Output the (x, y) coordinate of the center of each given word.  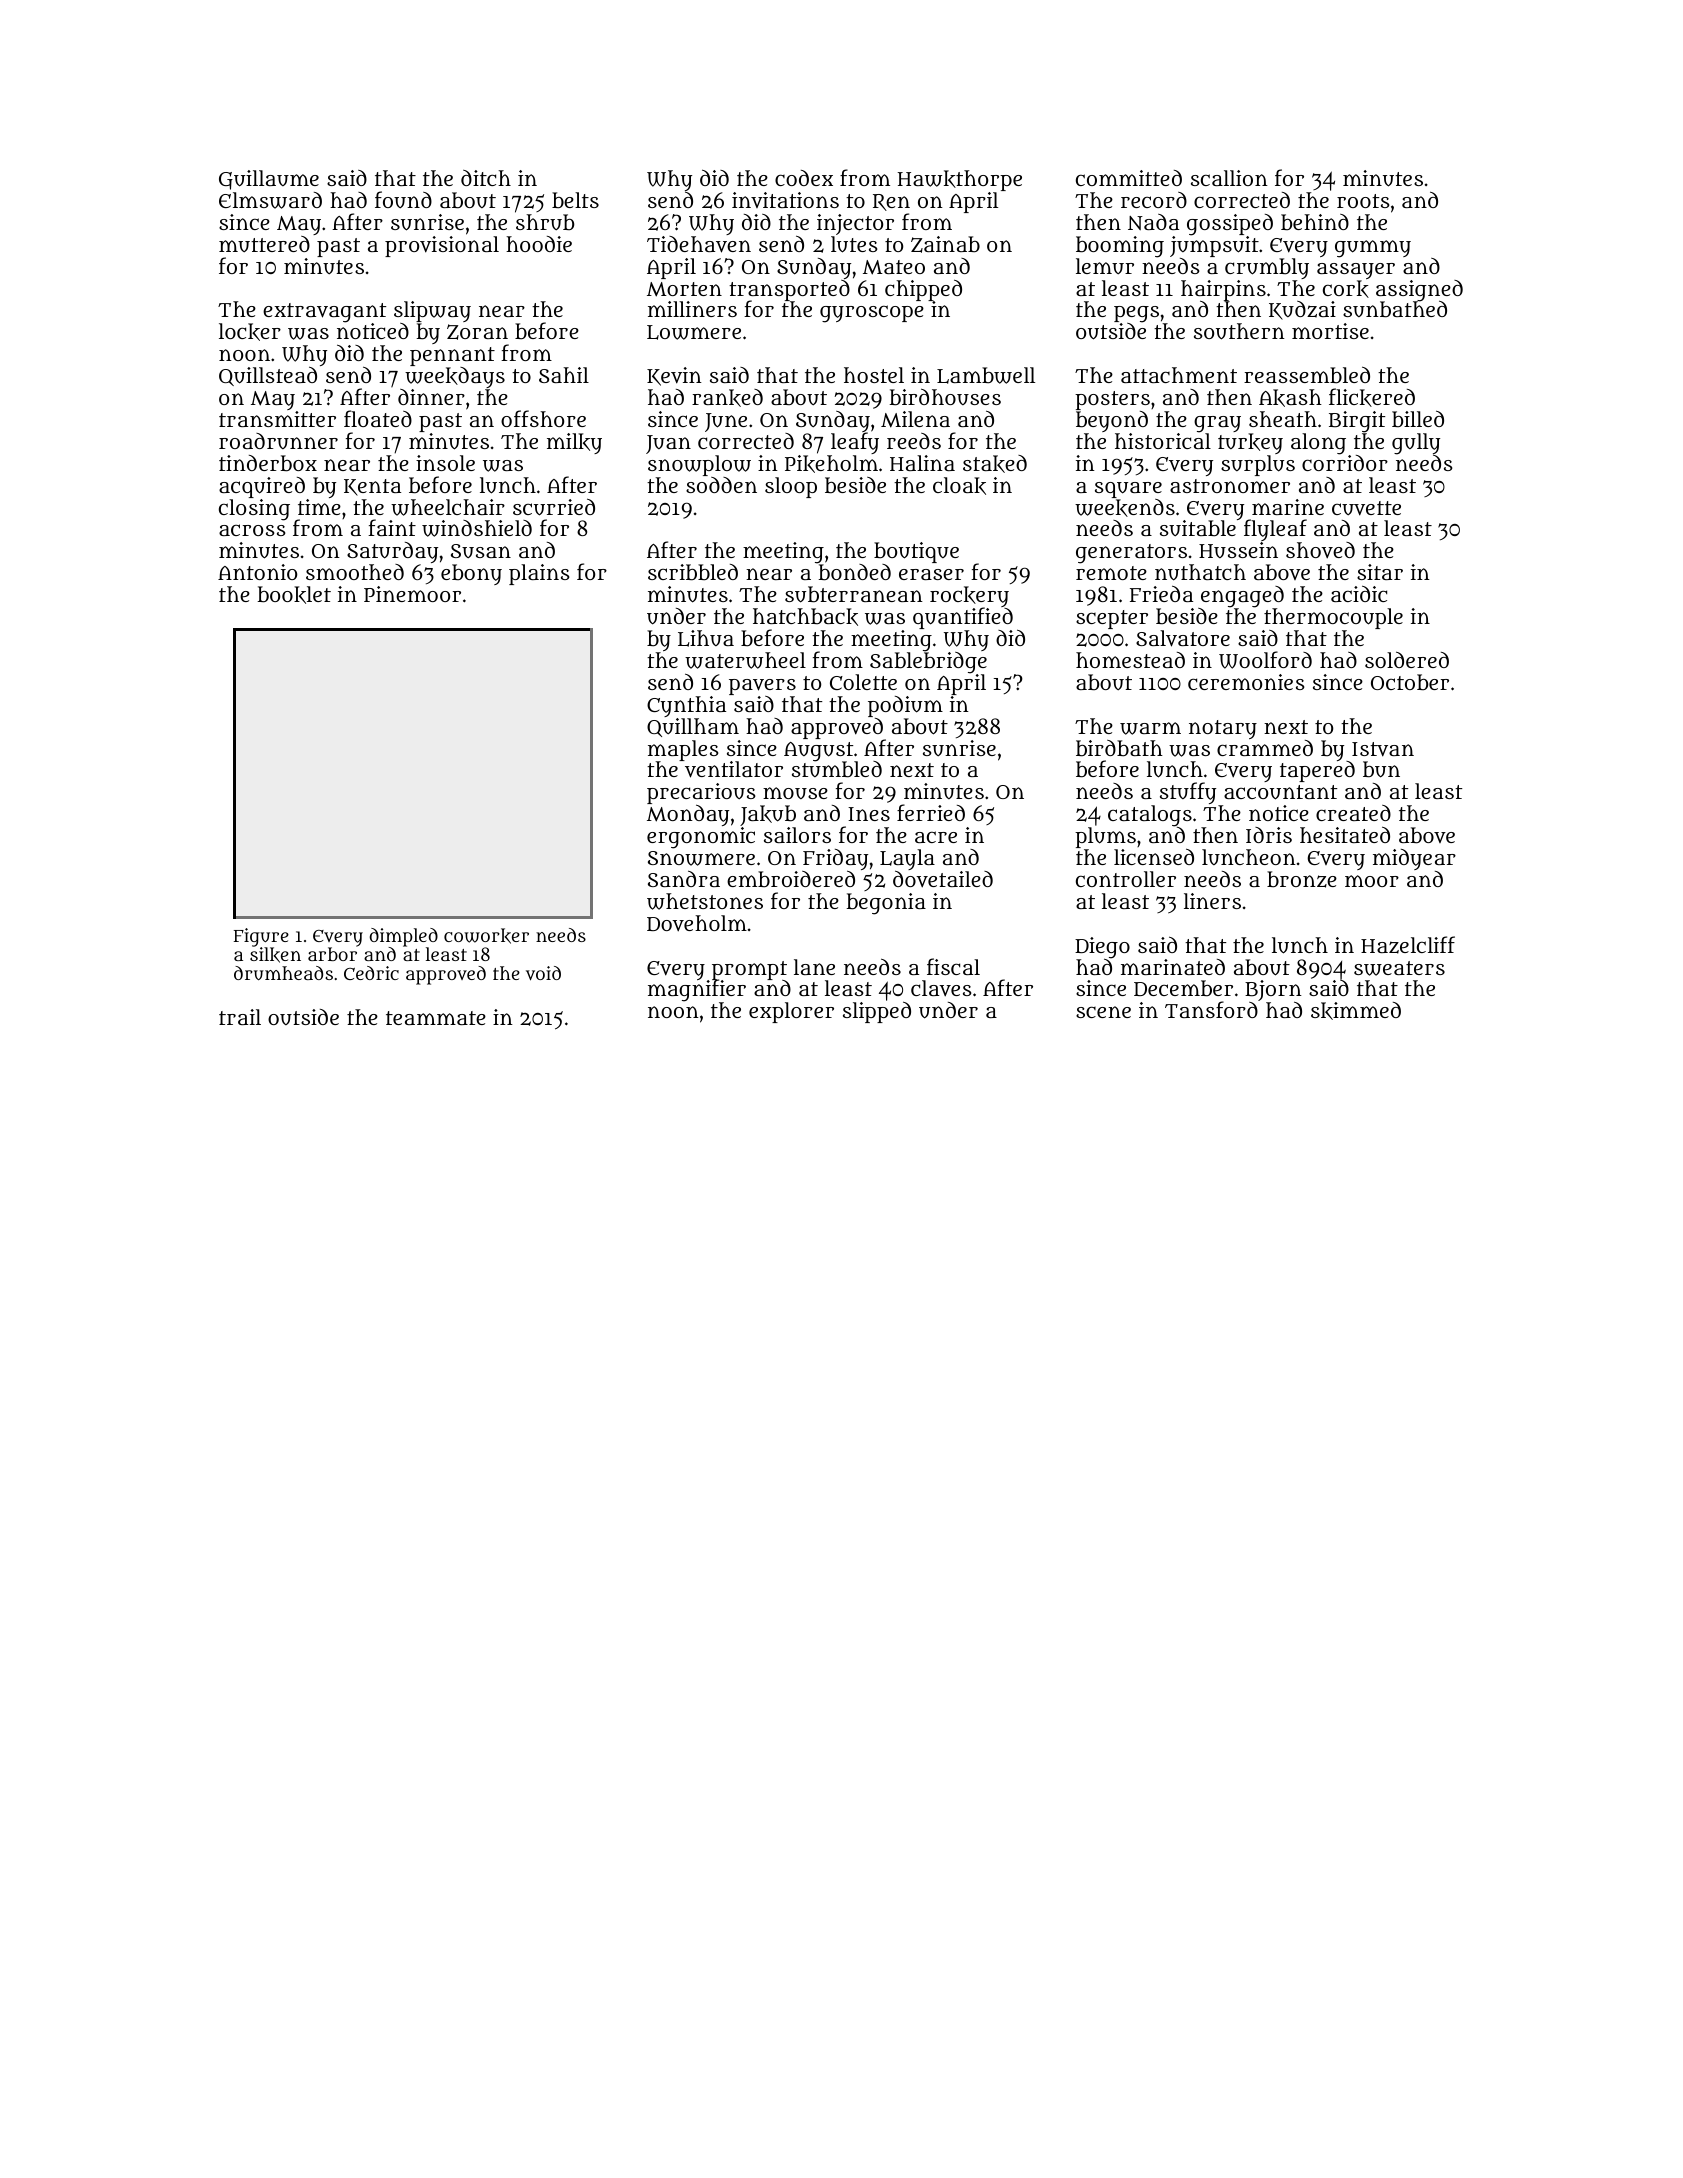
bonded (854, 572)
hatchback (805, 617)
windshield (477, 528)
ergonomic (701, 838)
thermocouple (1333, 618)
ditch (486, 178)
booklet (294, 595)
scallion (1229, 178)
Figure (261, 937)
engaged (1242, 597)
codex (804, 178)
